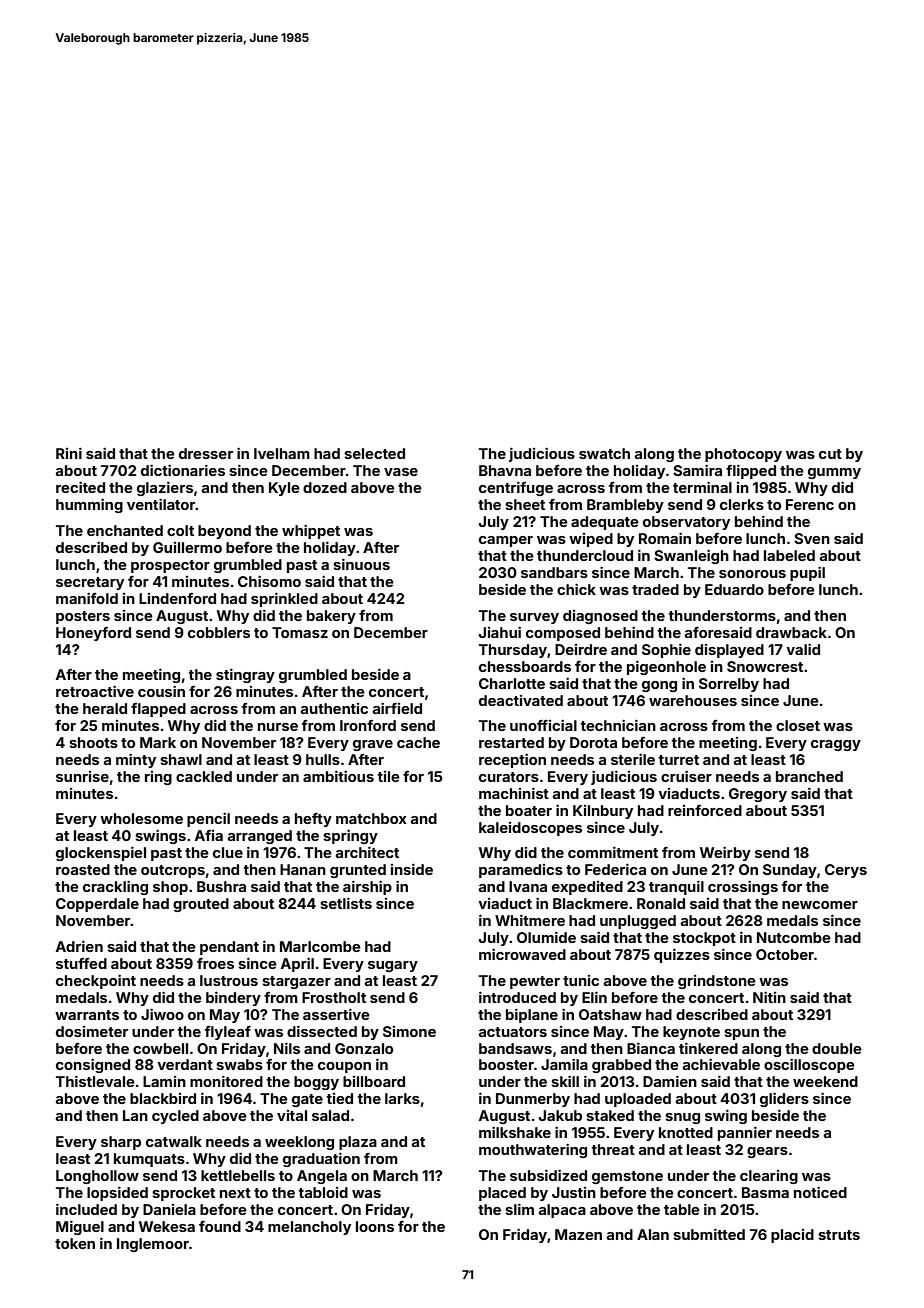 The image size is (924, 1308). I want to click on grindstone, so click(717, 982).
